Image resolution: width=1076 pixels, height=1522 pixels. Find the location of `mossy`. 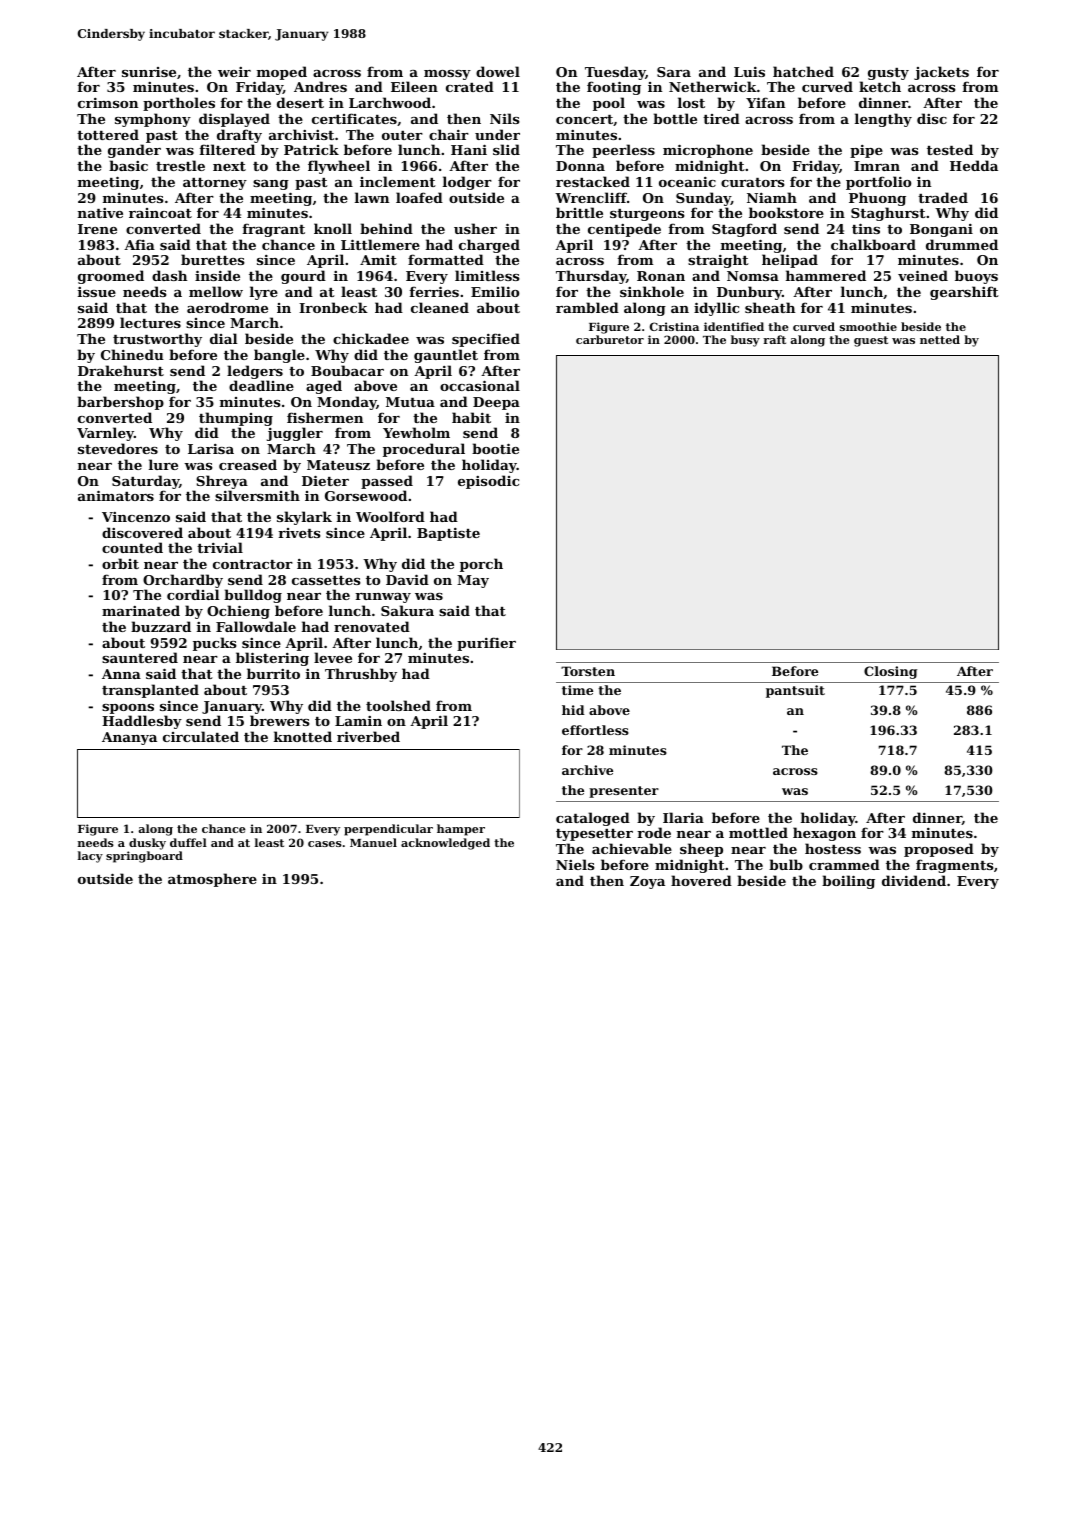

mossy is located at coordinates (447, 75).
